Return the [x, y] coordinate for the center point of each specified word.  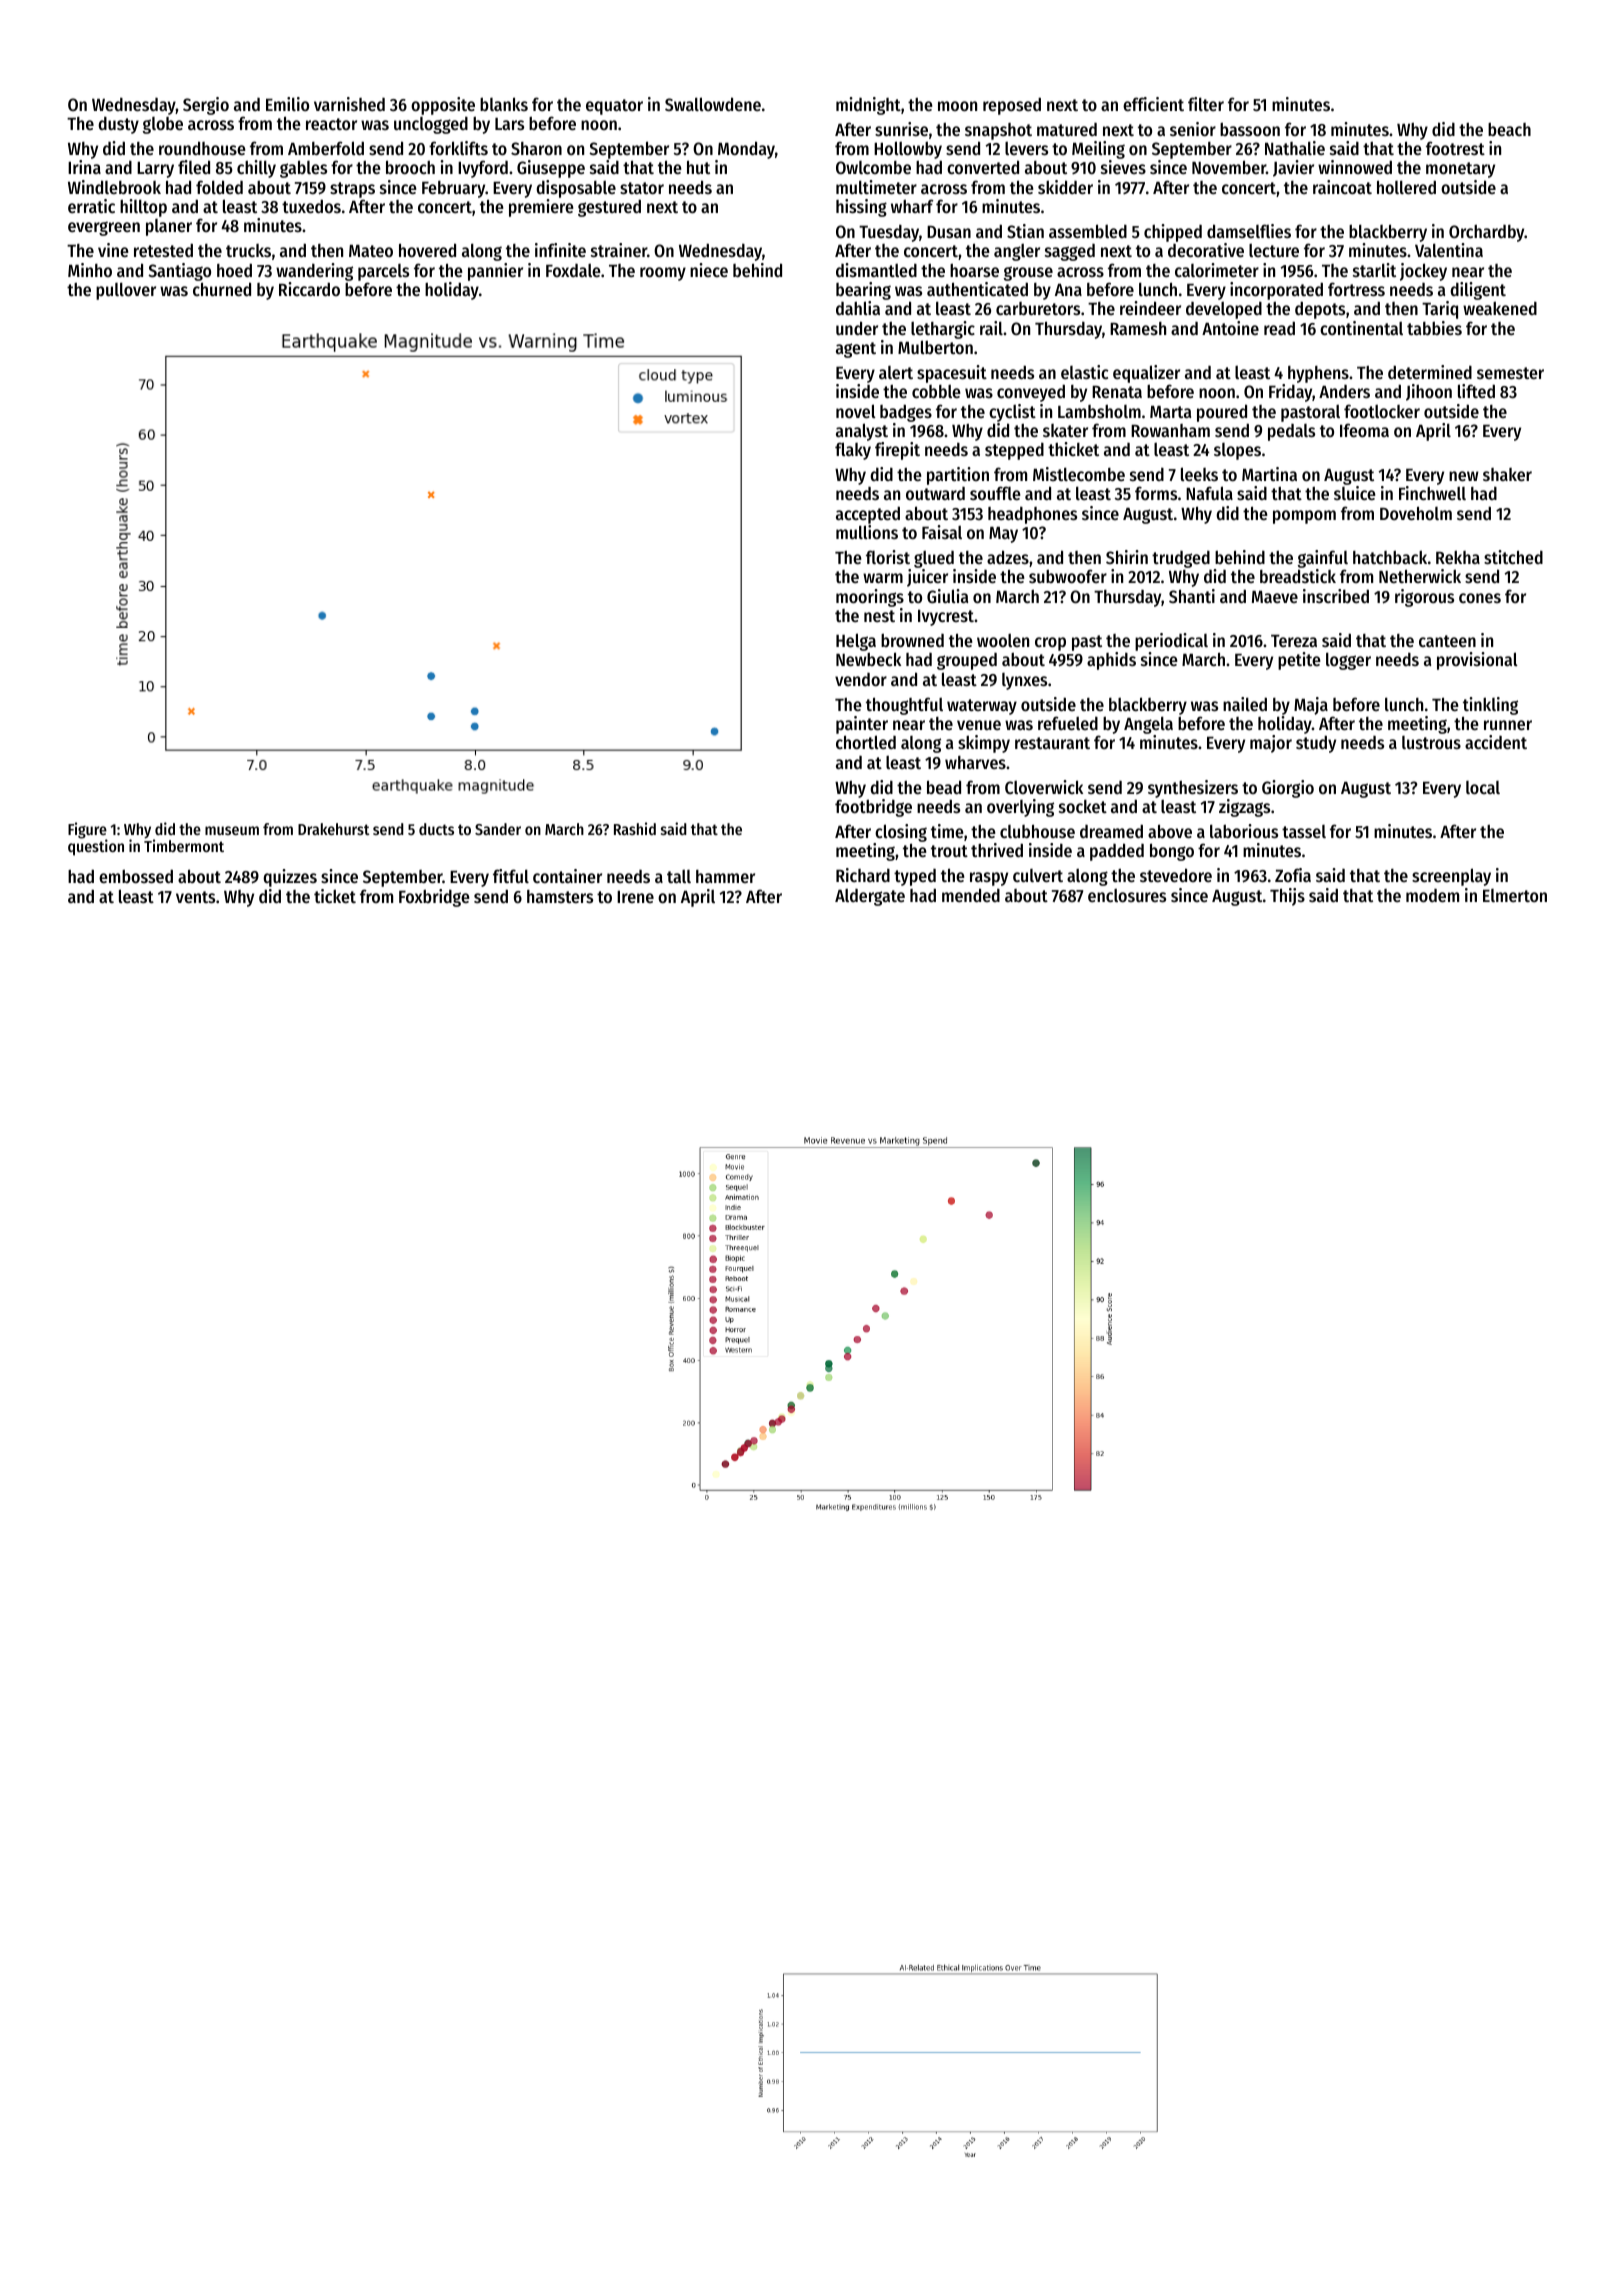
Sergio [206, 106]
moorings [870, 598]
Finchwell [1432, 493]
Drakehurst [333, 829]
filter [1206, 104]
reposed [1012, 106]
